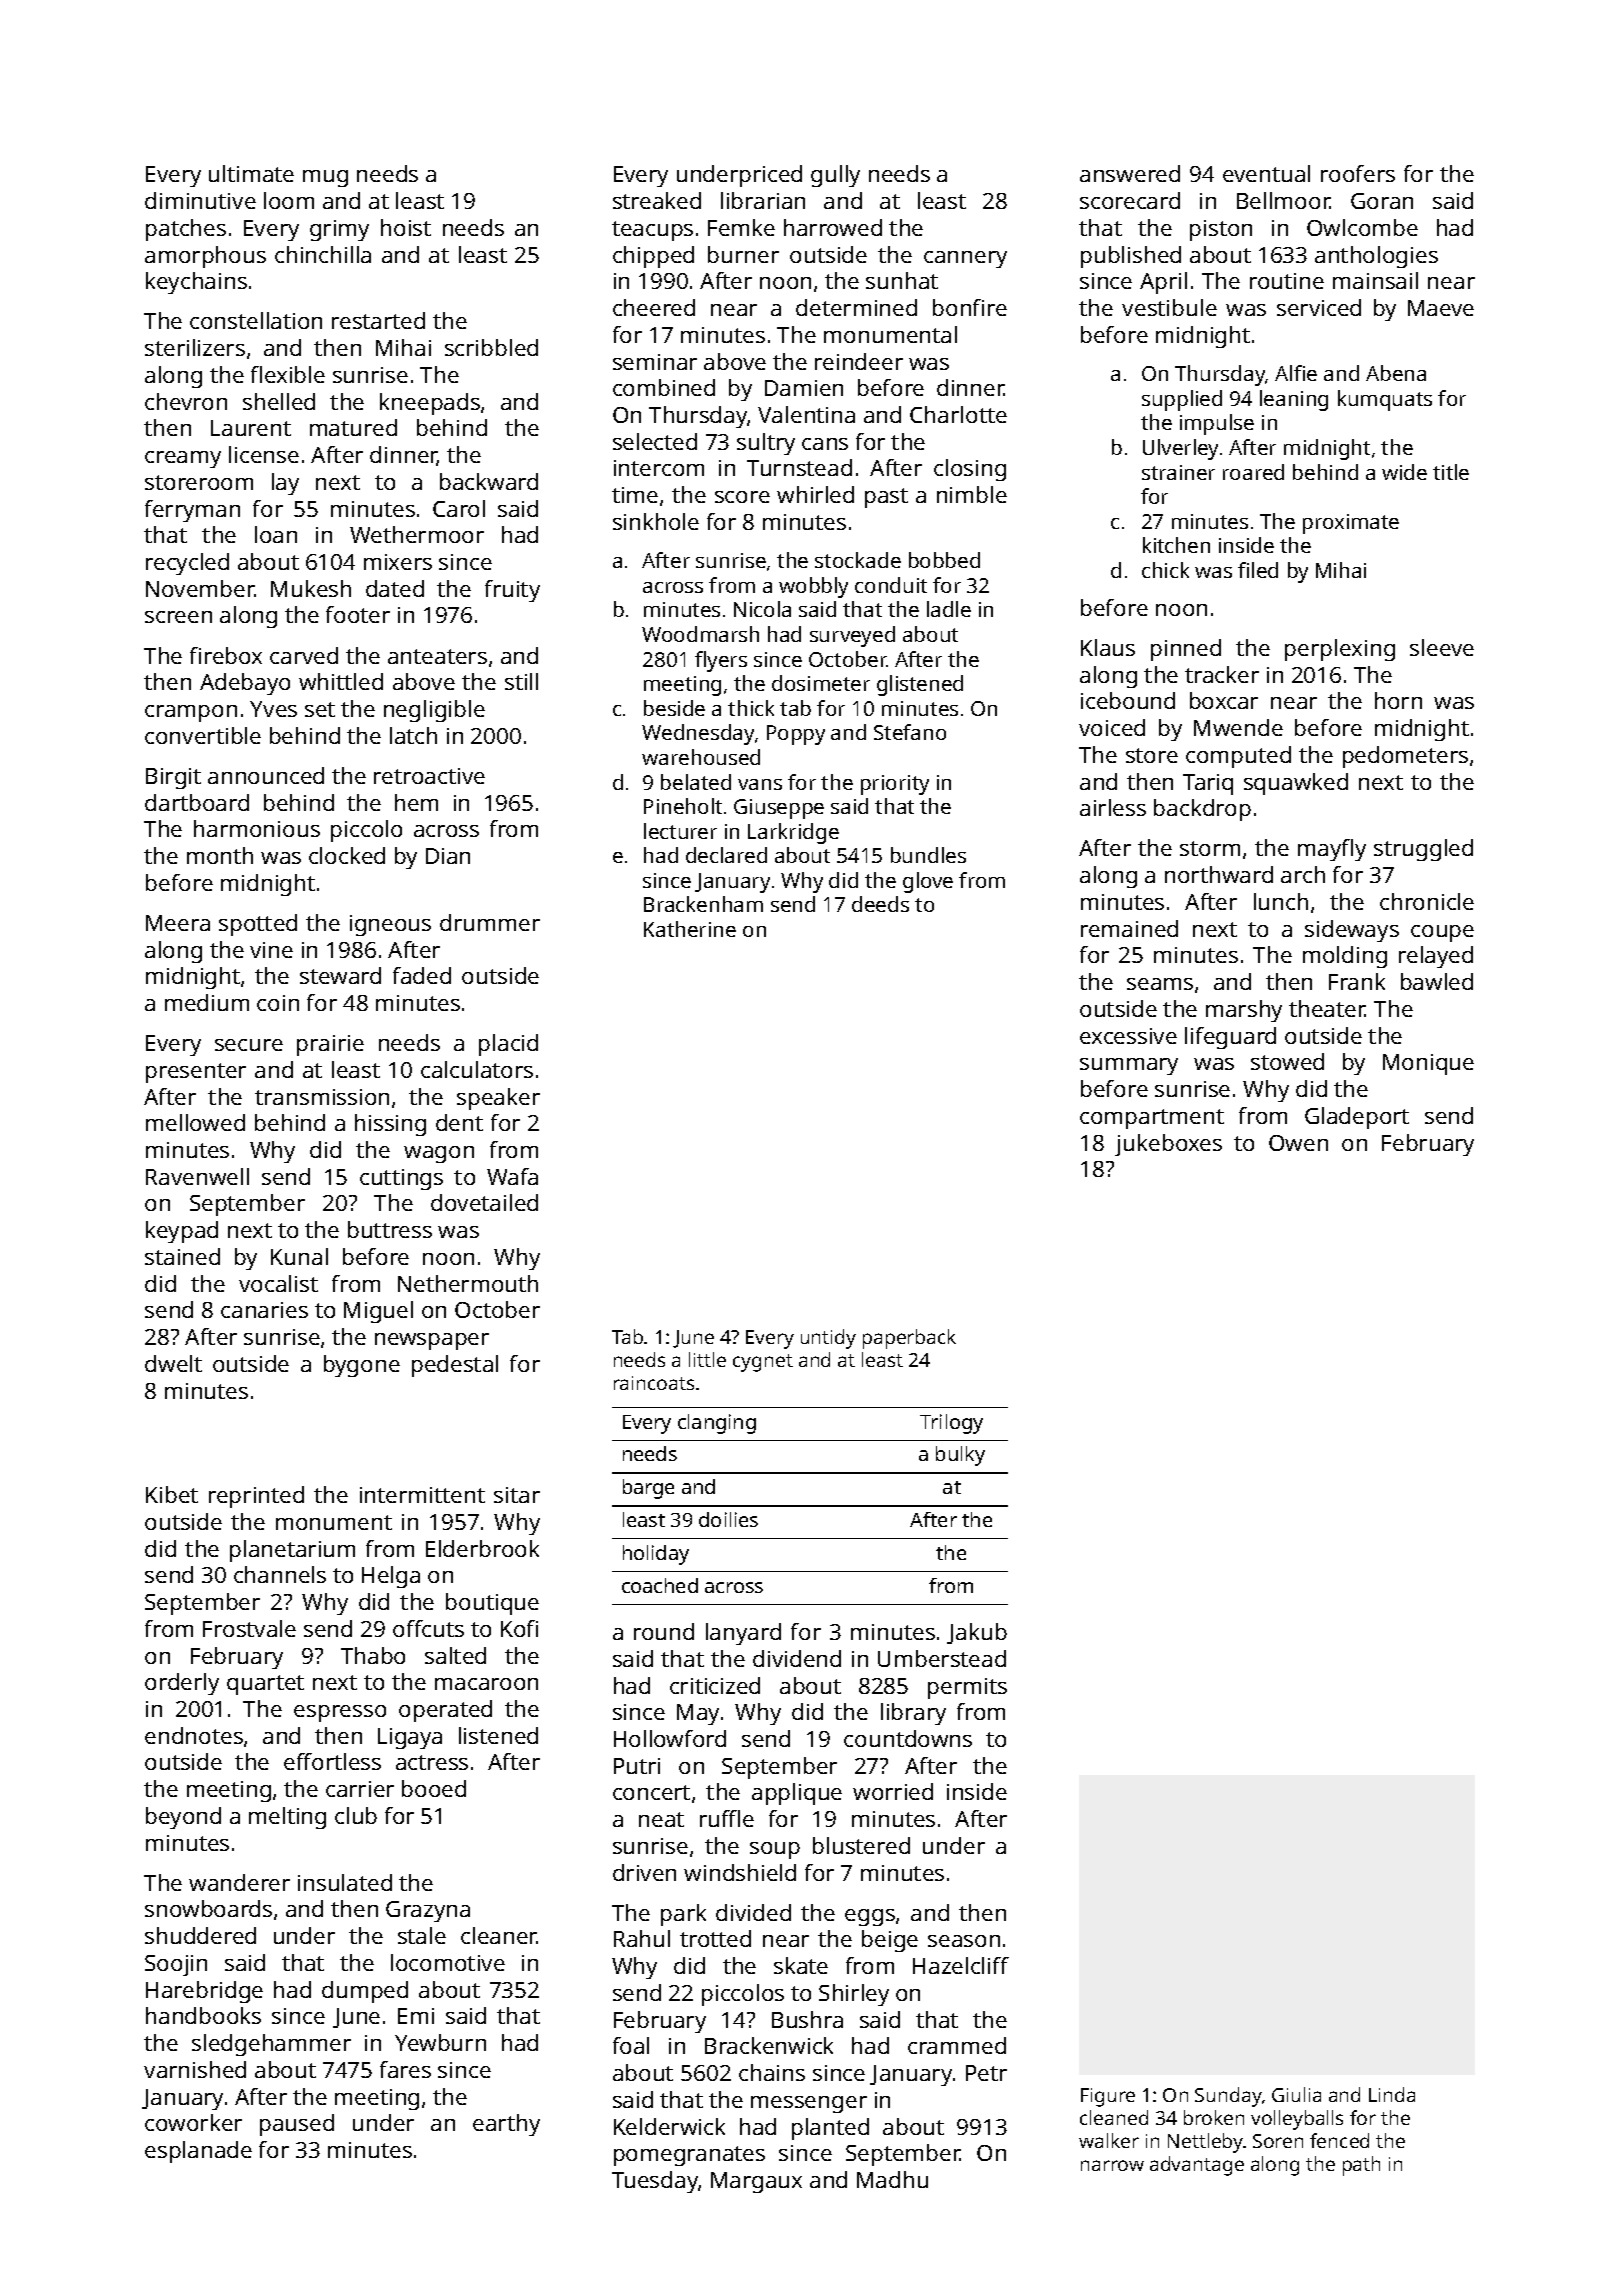 Image resolution: width=1620 pixels, height=2292 pixels. Describe the element at coordinates (690, 929) in the page. I see `Katherine` at that location.
